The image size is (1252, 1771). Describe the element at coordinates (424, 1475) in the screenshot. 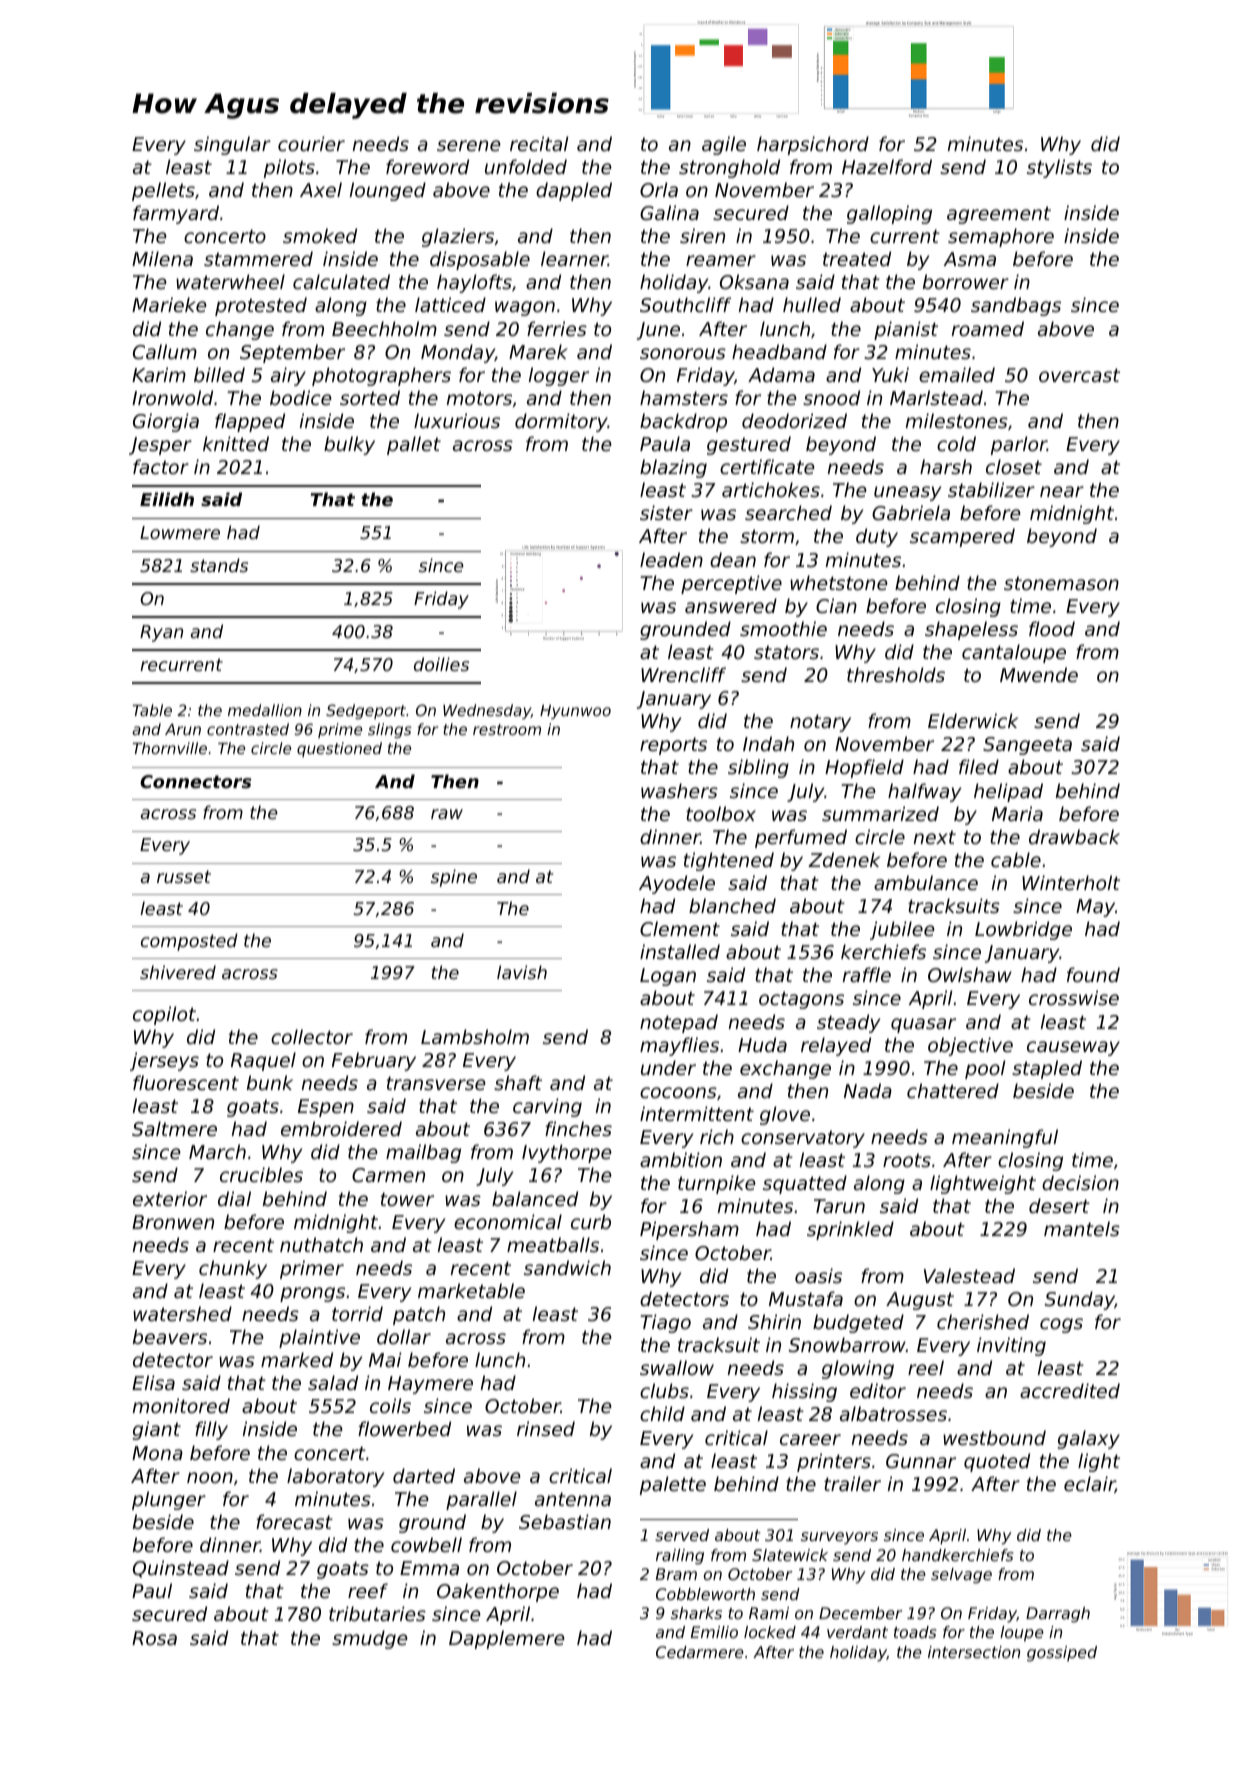

I see `darted` at that location.
